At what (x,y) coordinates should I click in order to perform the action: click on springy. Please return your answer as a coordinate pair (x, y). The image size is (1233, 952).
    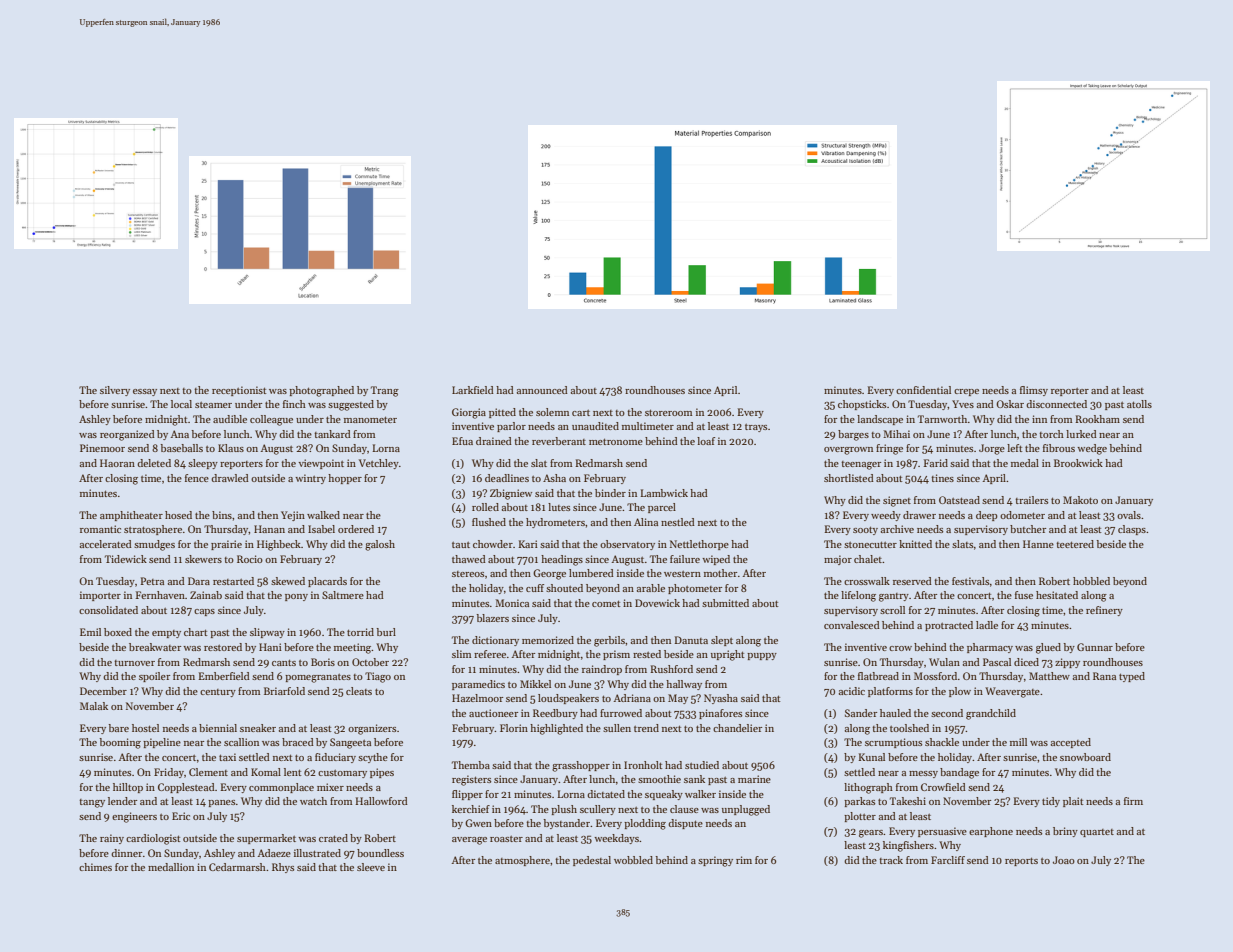
    Looking at the image, I should click on (715, 861).
